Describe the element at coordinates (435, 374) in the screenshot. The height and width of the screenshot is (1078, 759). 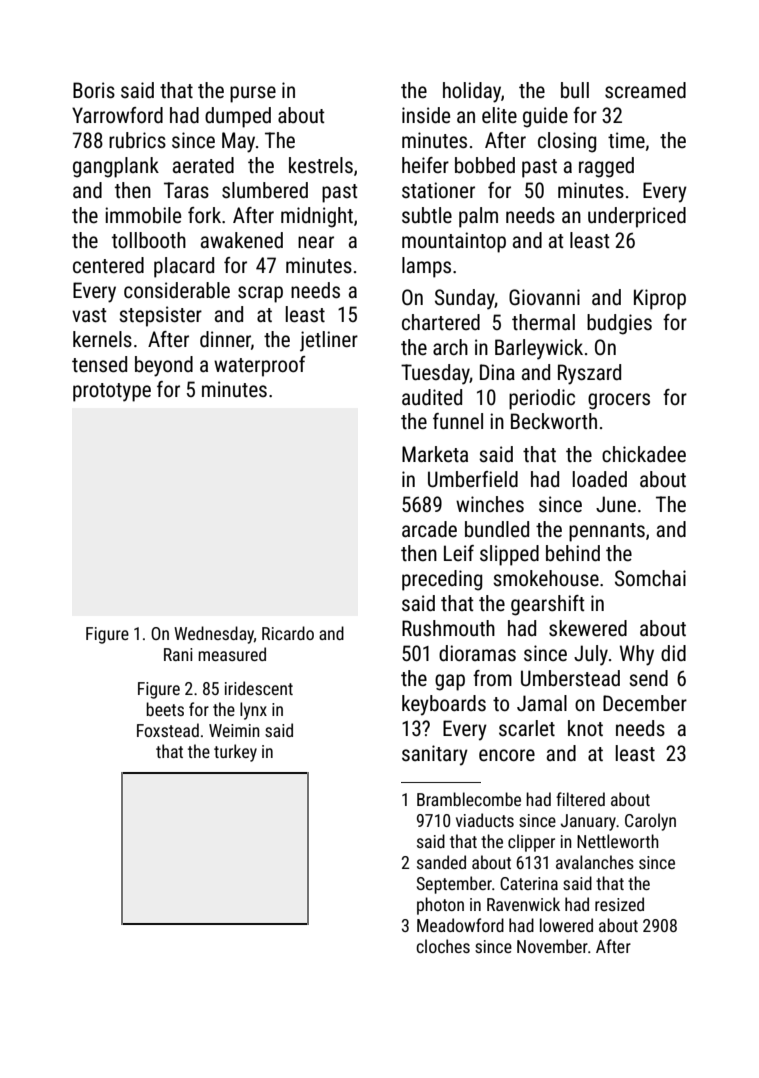
I see `Tuesday` at that location.
